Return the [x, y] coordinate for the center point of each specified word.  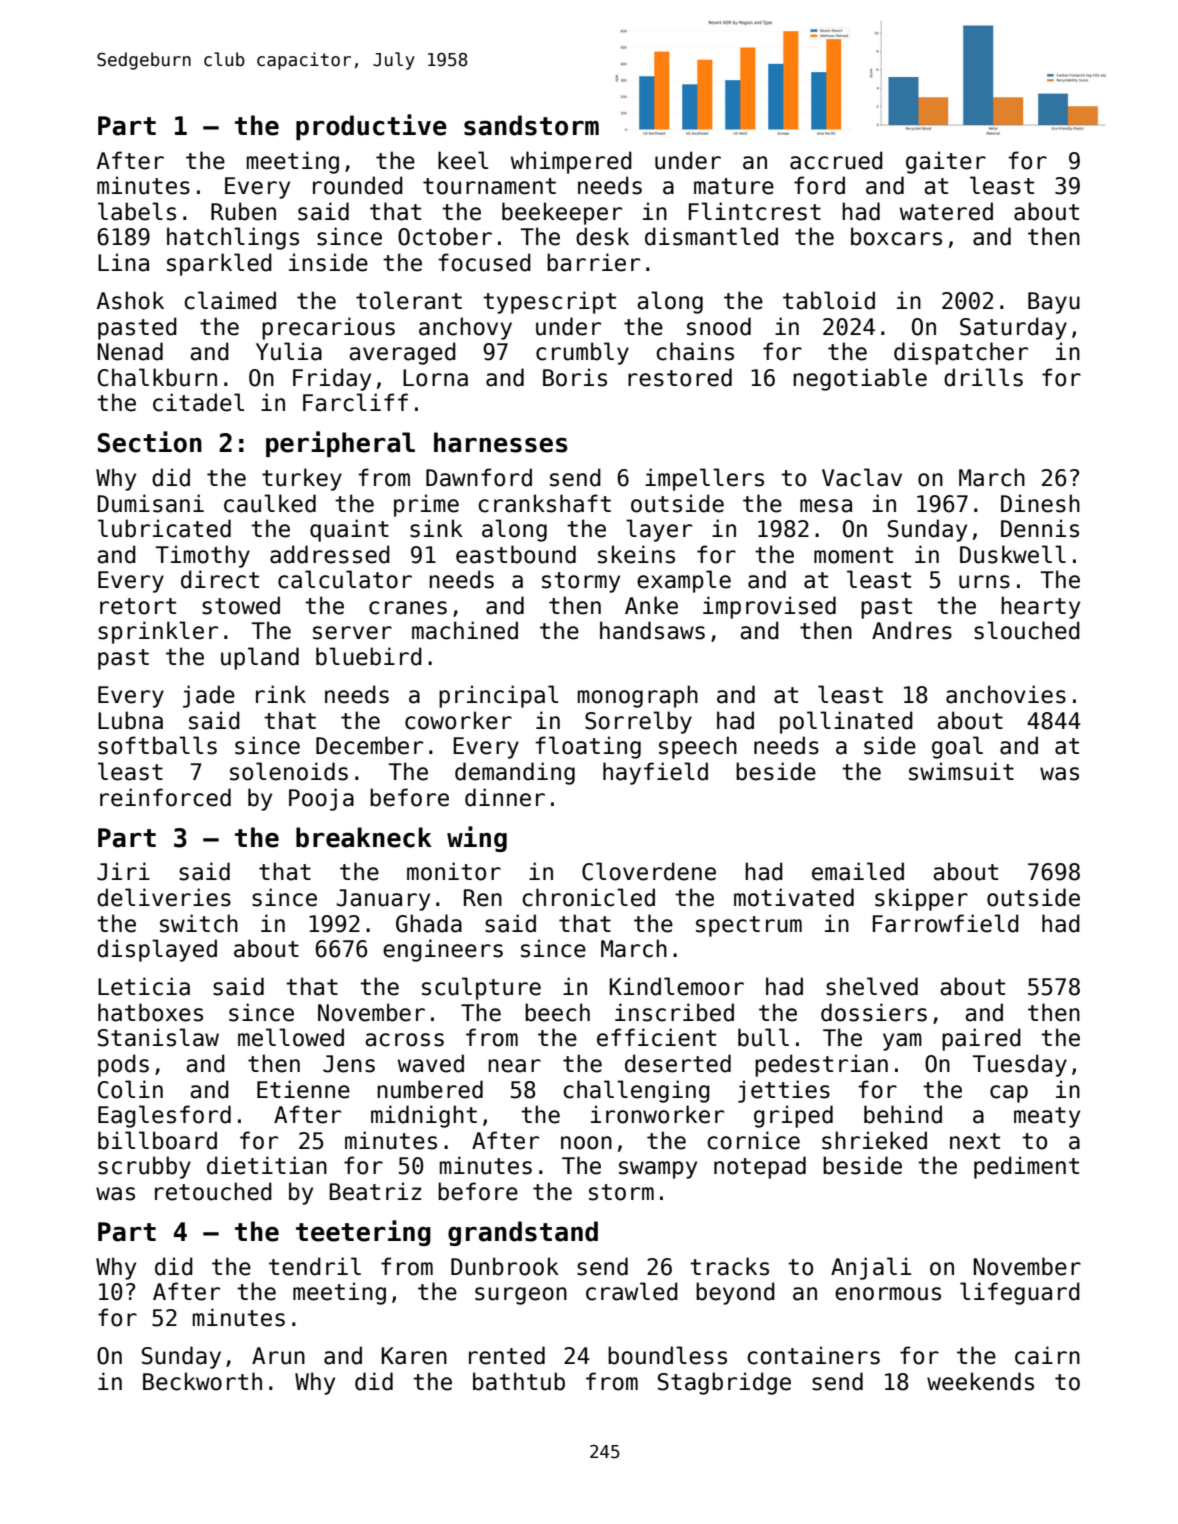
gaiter [946, 162]
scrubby [144, 1167]
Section [150, 442]
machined [465, 630]
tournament [489, 186]
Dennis [1040, 528]
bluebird [369, 656]
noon [586, 1143]
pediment [1026, 1167]
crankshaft [544, 503]
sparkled [219, 264]
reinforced [165, 797]
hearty [1040, 607]
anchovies [1006, 694]
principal [498, 696]
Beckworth [202, 1381]
